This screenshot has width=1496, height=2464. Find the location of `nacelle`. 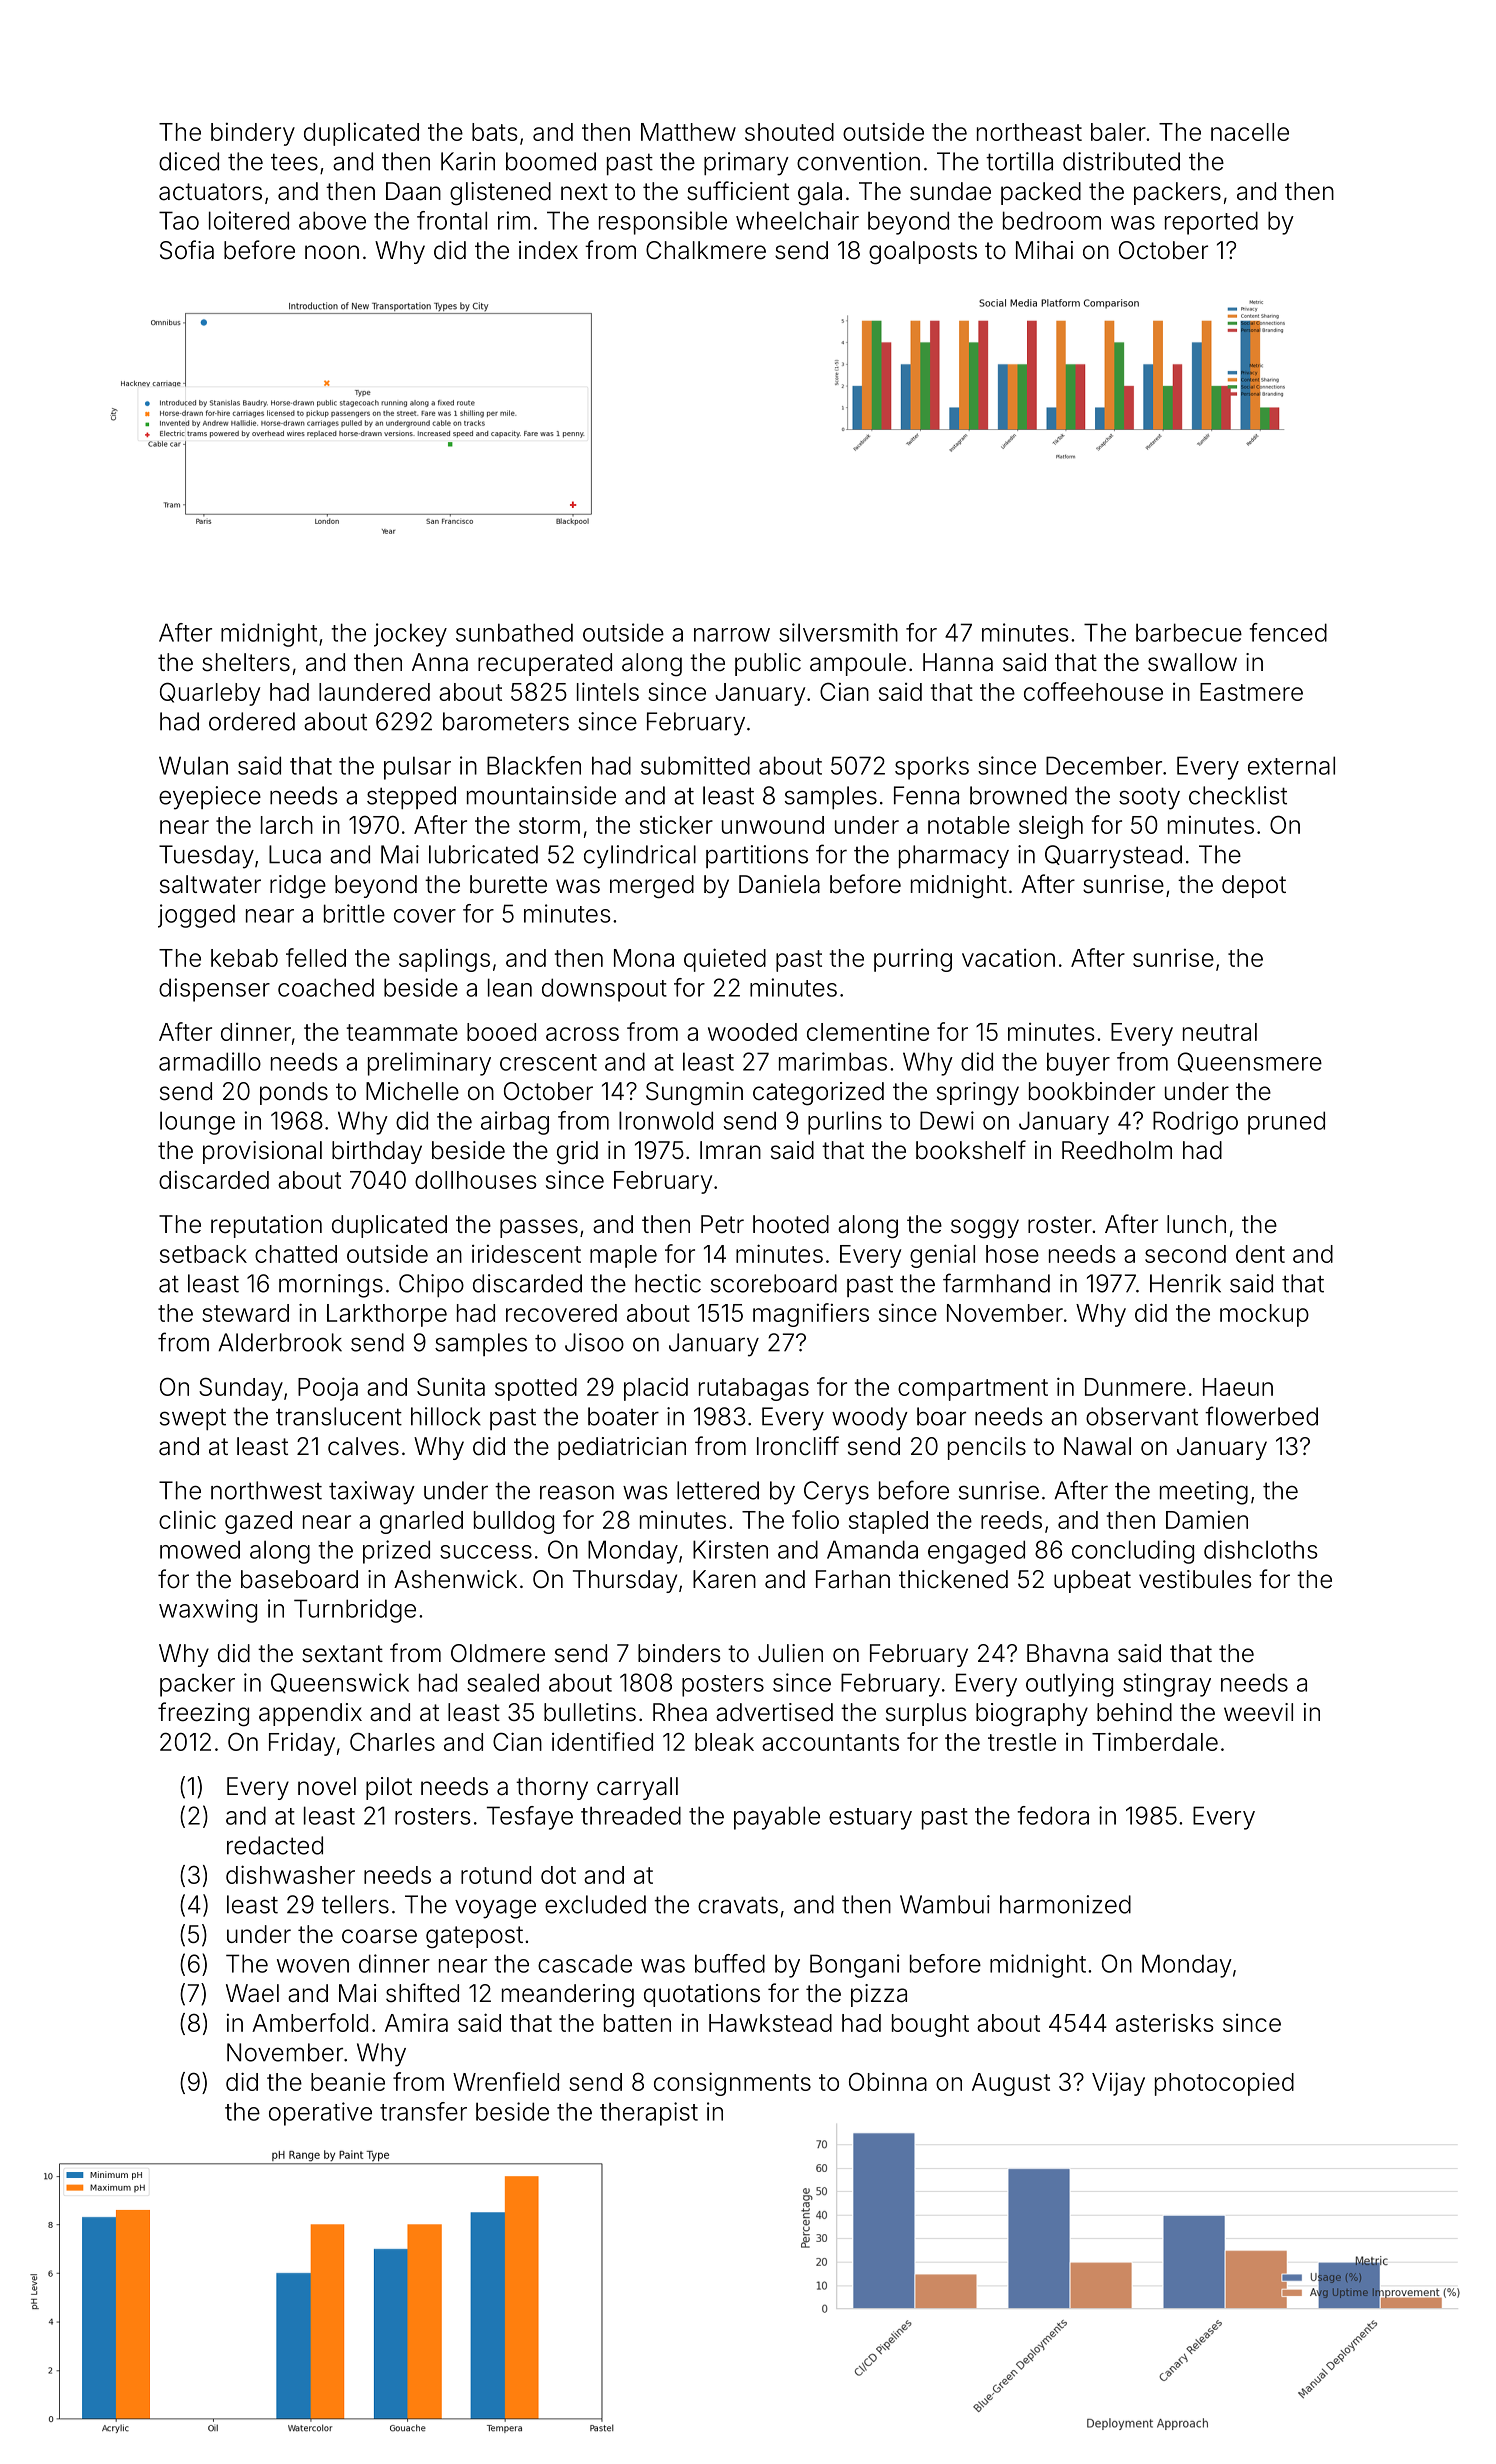

nacelle is located at coordinates (1250, 132).
